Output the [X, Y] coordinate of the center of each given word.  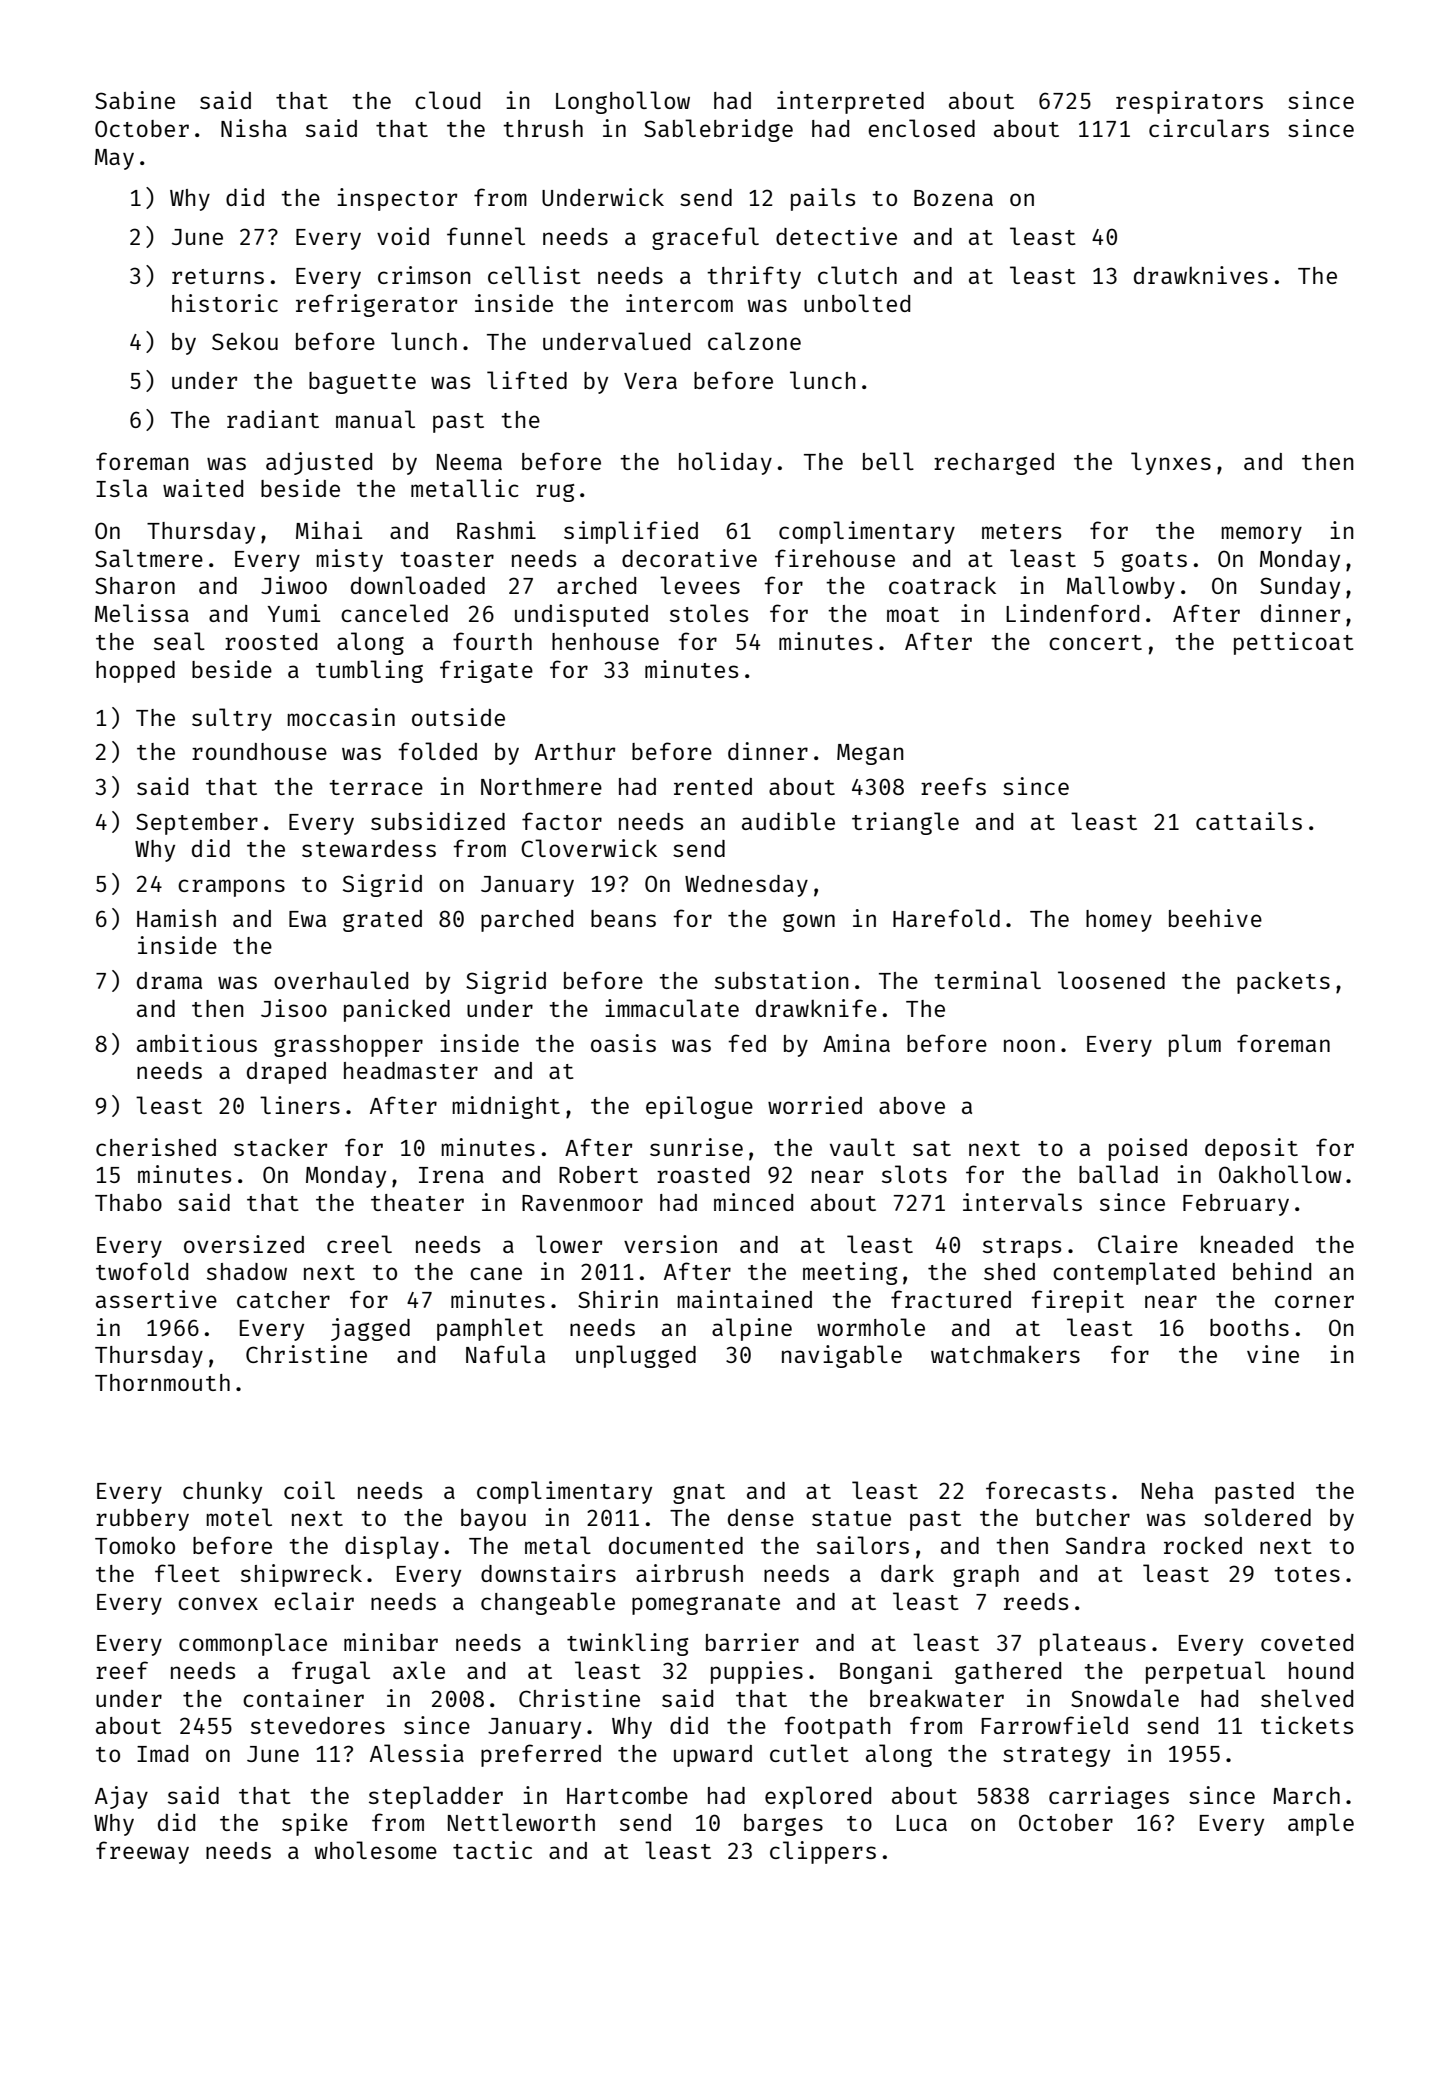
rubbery [142, 1520]
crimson [424, 275]
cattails [1249, 821]
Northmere [541, 786]
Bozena [953, 198]
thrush [543, 128]
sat [932, 1148]
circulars [1209, 128]
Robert [598, 1174]
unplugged [636, 1356]
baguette [362, 383]
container [303, 1698]
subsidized [438, 821]
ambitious [197, 1043]
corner [1314, 1301]
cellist [534, 275]
